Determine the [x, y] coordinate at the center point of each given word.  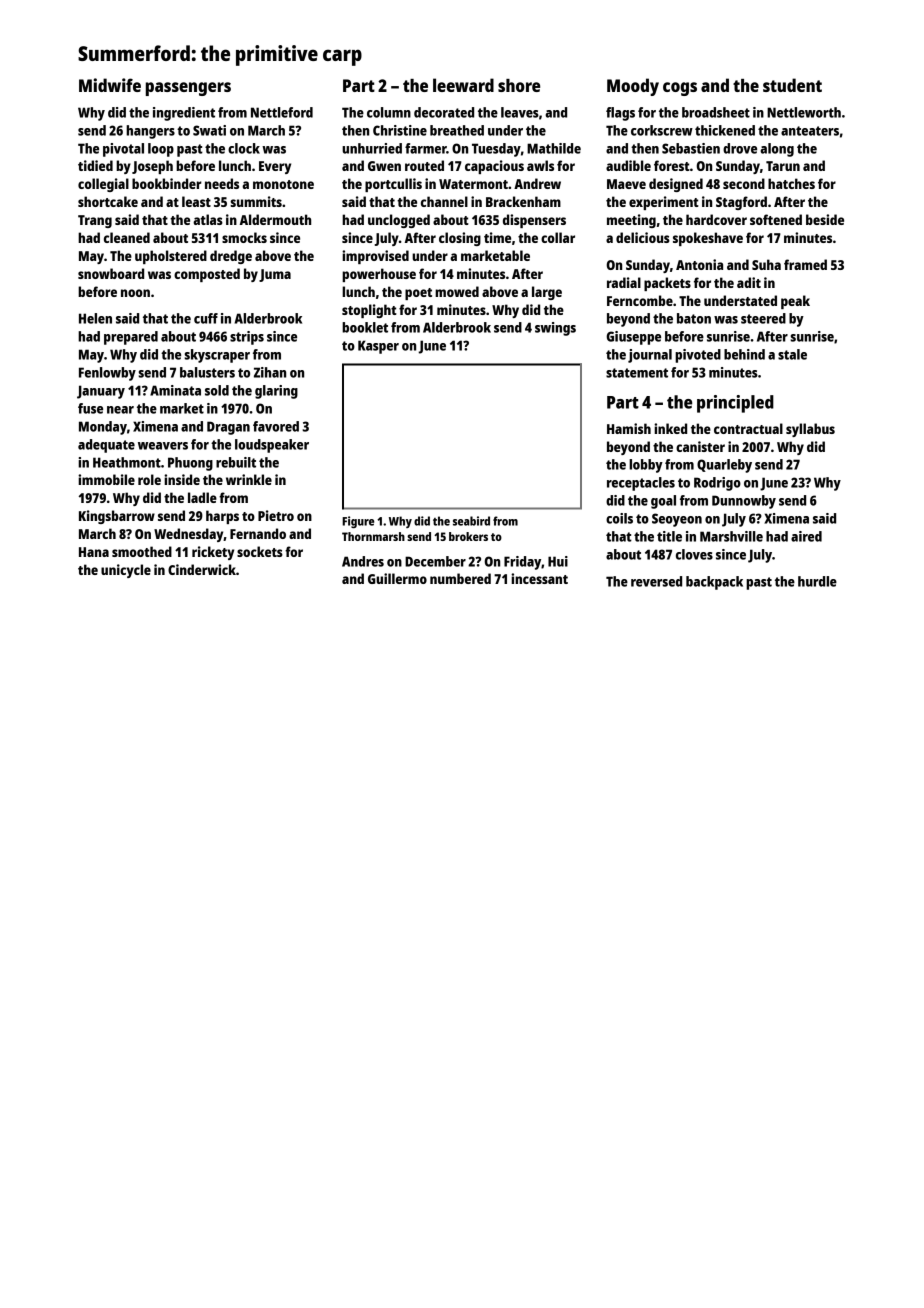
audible [628, 165]
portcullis [393, 185]
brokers [468, 536]
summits [256, 201]
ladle [202, 497]
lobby [646, 466]
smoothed [142, 551]
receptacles [641, 484]
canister [700, 446]
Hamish [629, 428]
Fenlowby [107, 374]
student [792, 85]
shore [519, 85]
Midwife [110, 85]
